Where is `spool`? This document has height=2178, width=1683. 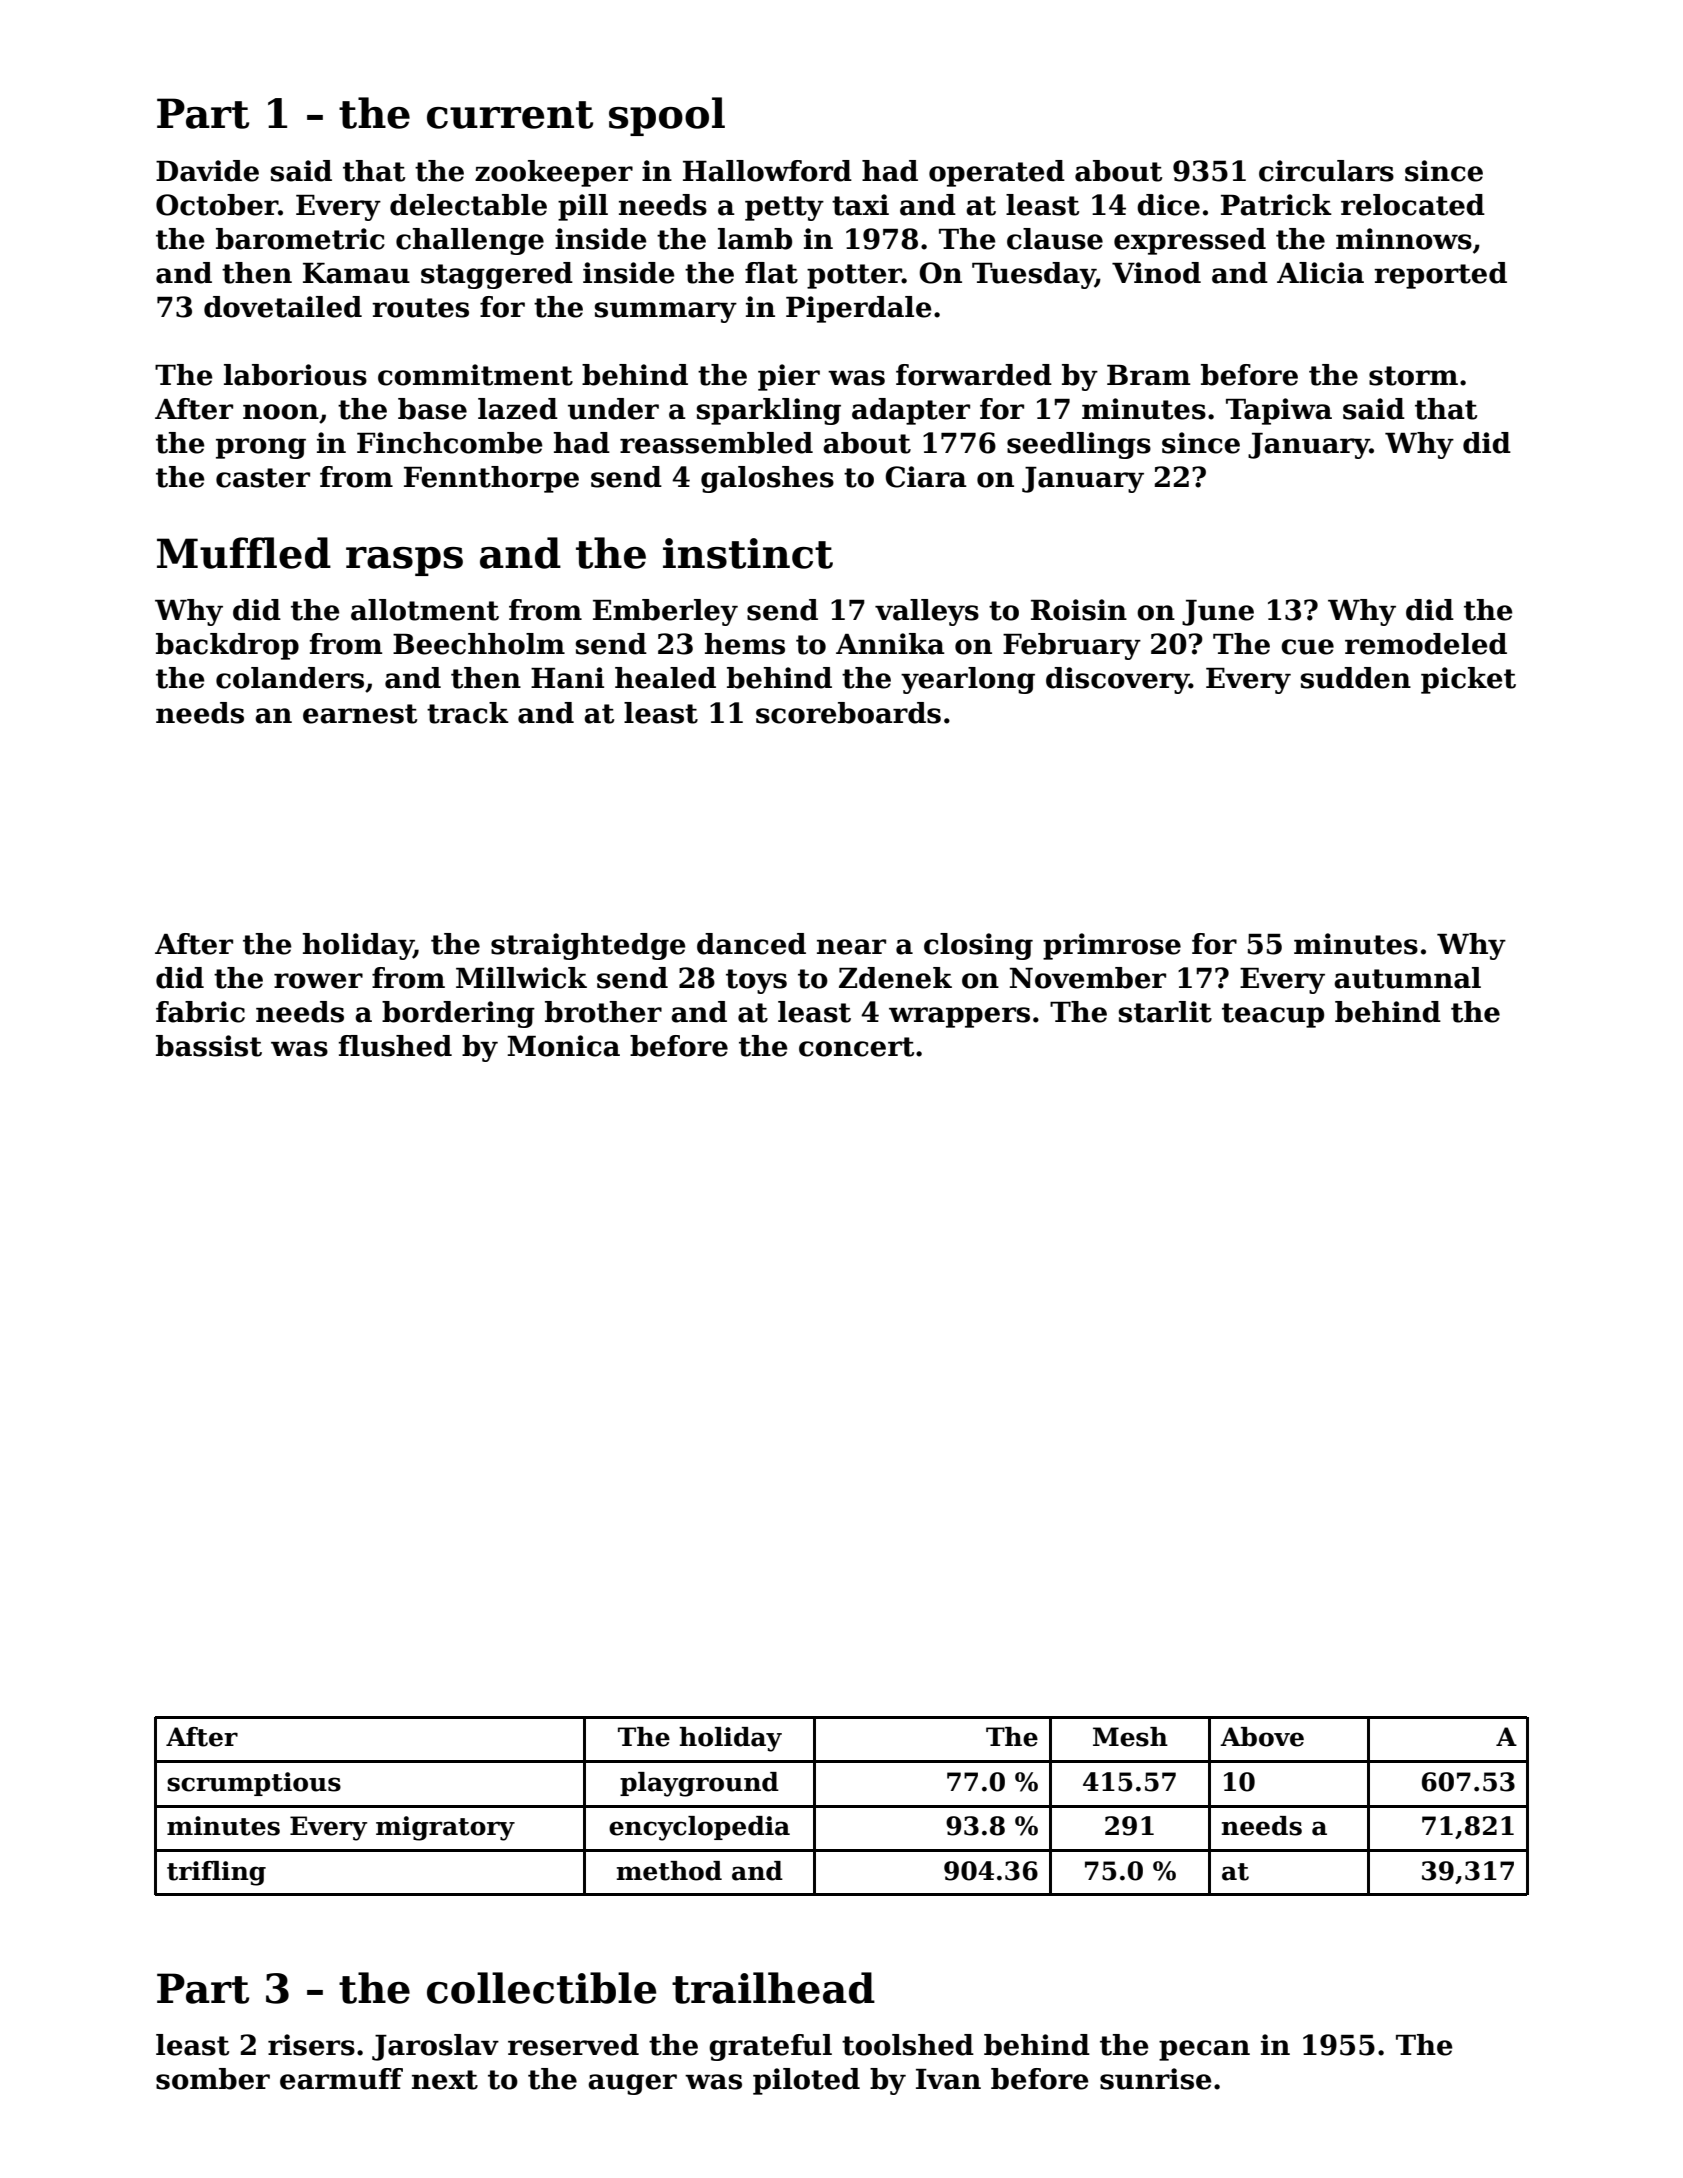 spool is located at coordinates (667, 116).
